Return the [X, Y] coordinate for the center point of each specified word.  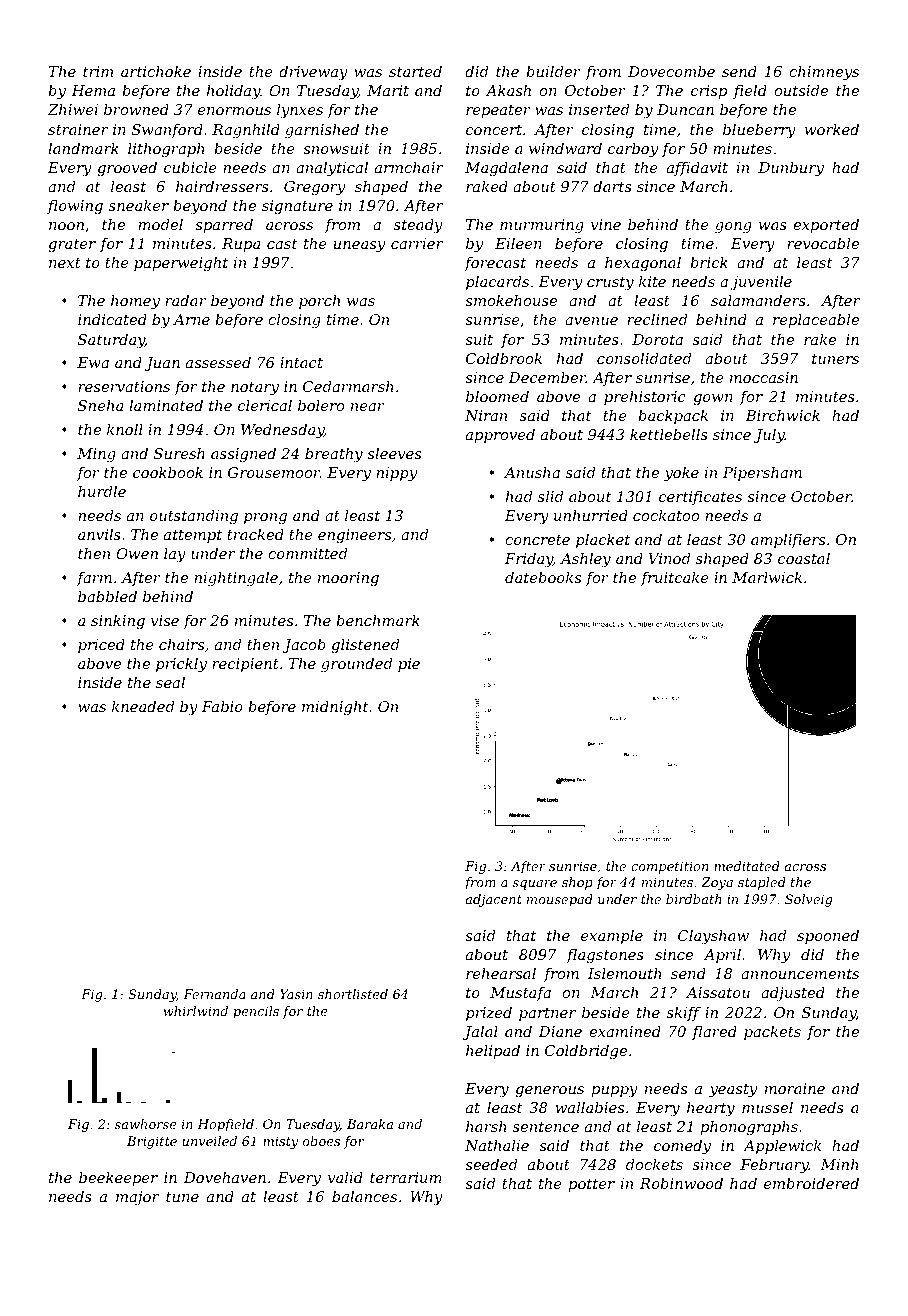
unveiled [209, 1141]
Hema [93, 90]
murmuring [542, 226]
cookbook [168, 472]
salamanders [758, 300]
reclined [657, 319]
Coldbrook [504, 358]
